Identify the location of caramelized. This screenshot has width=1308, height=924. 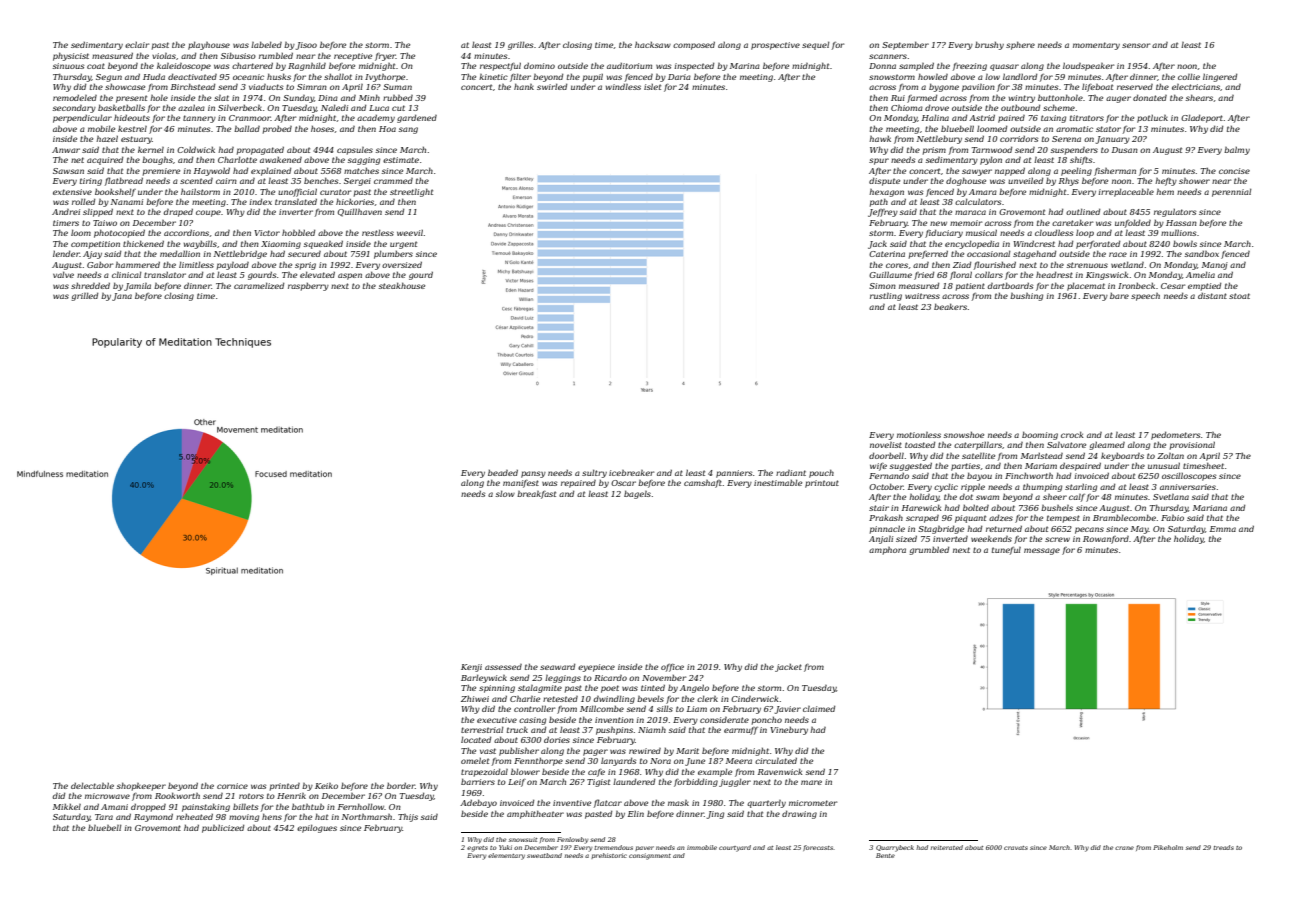
(259, 285).
